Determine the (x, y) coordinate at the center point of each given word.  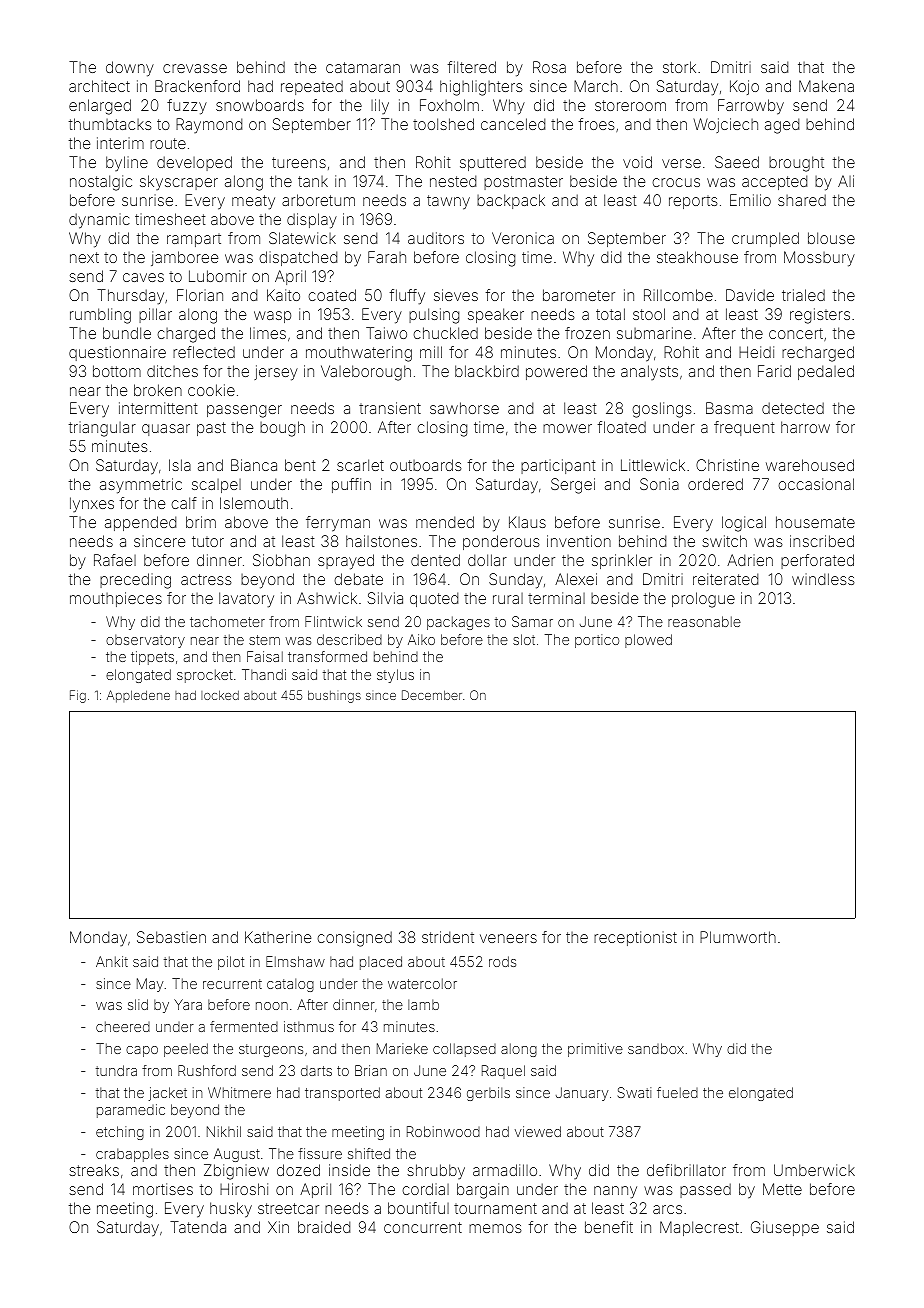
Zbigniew (236, 1172)
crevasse (195, 68)
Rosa (549, 67)
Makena (826, 86)
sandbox (656, 1048)
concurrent (423, 1227)
